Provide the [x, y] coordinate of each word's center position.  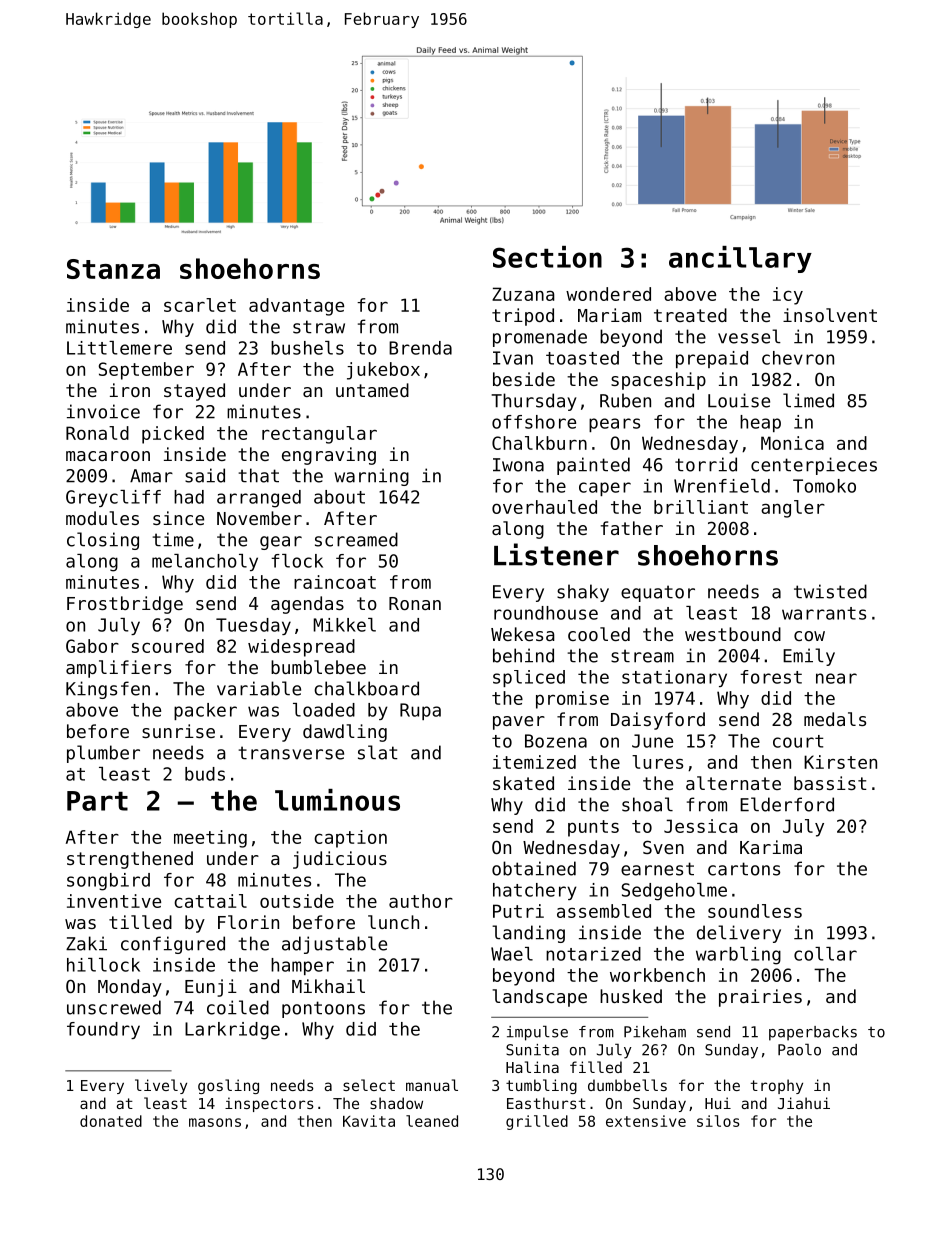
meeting [210, 839]
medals [835, 719]
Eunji [211, 988]
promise [572, 700]
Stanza [113, 269]
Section [547, 257]
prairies [760, 998]
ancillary [740, 259]
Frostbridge [125, 605]
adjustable [334, 945]
